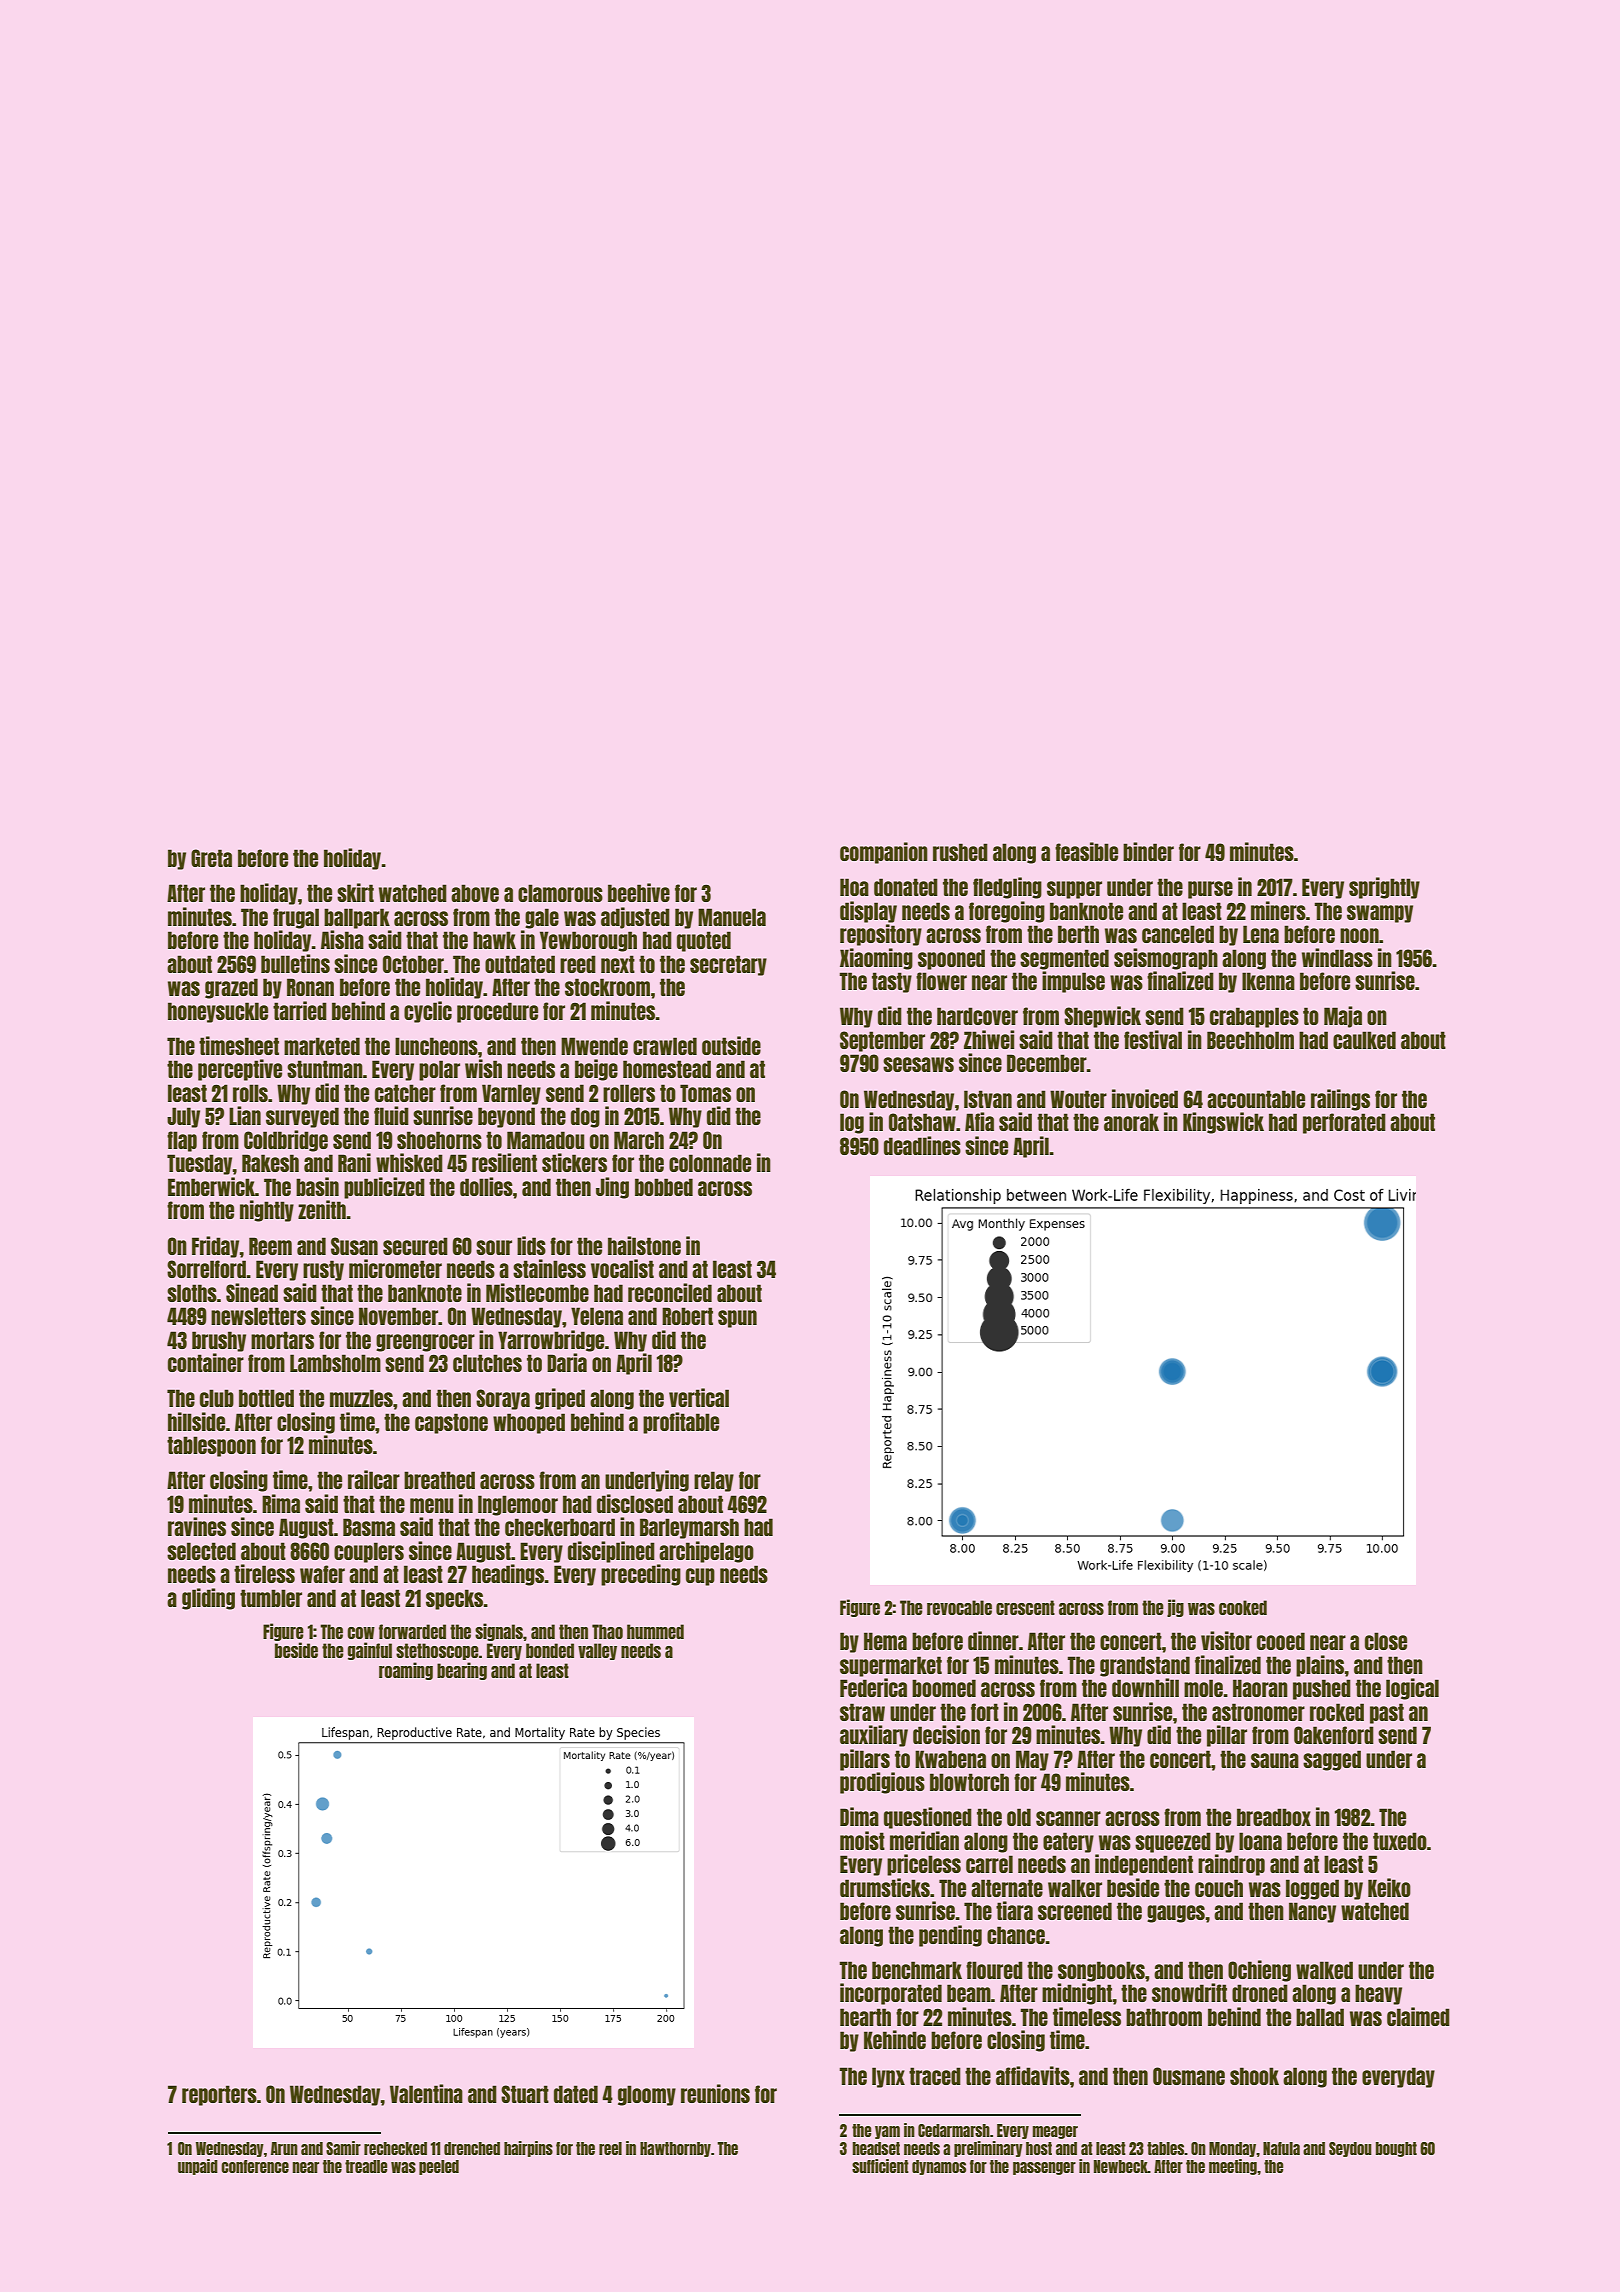 This screenshot has width=1620, height=2292. Describe the element at coordinates (1102, 1017) in the screenshot. I see `Shepwick` at that location.
